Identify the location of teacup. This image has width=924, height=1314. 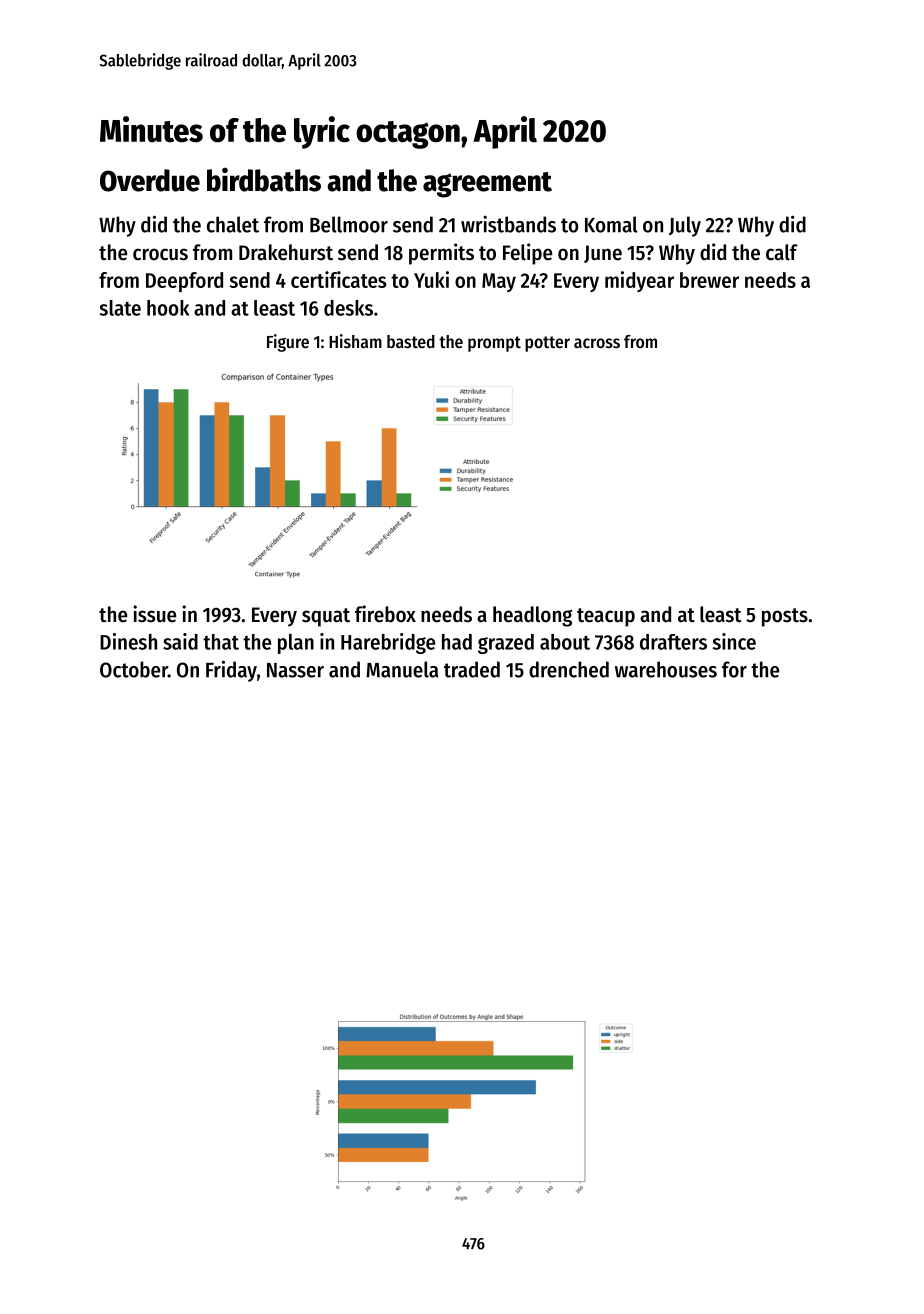
(606, 617).
